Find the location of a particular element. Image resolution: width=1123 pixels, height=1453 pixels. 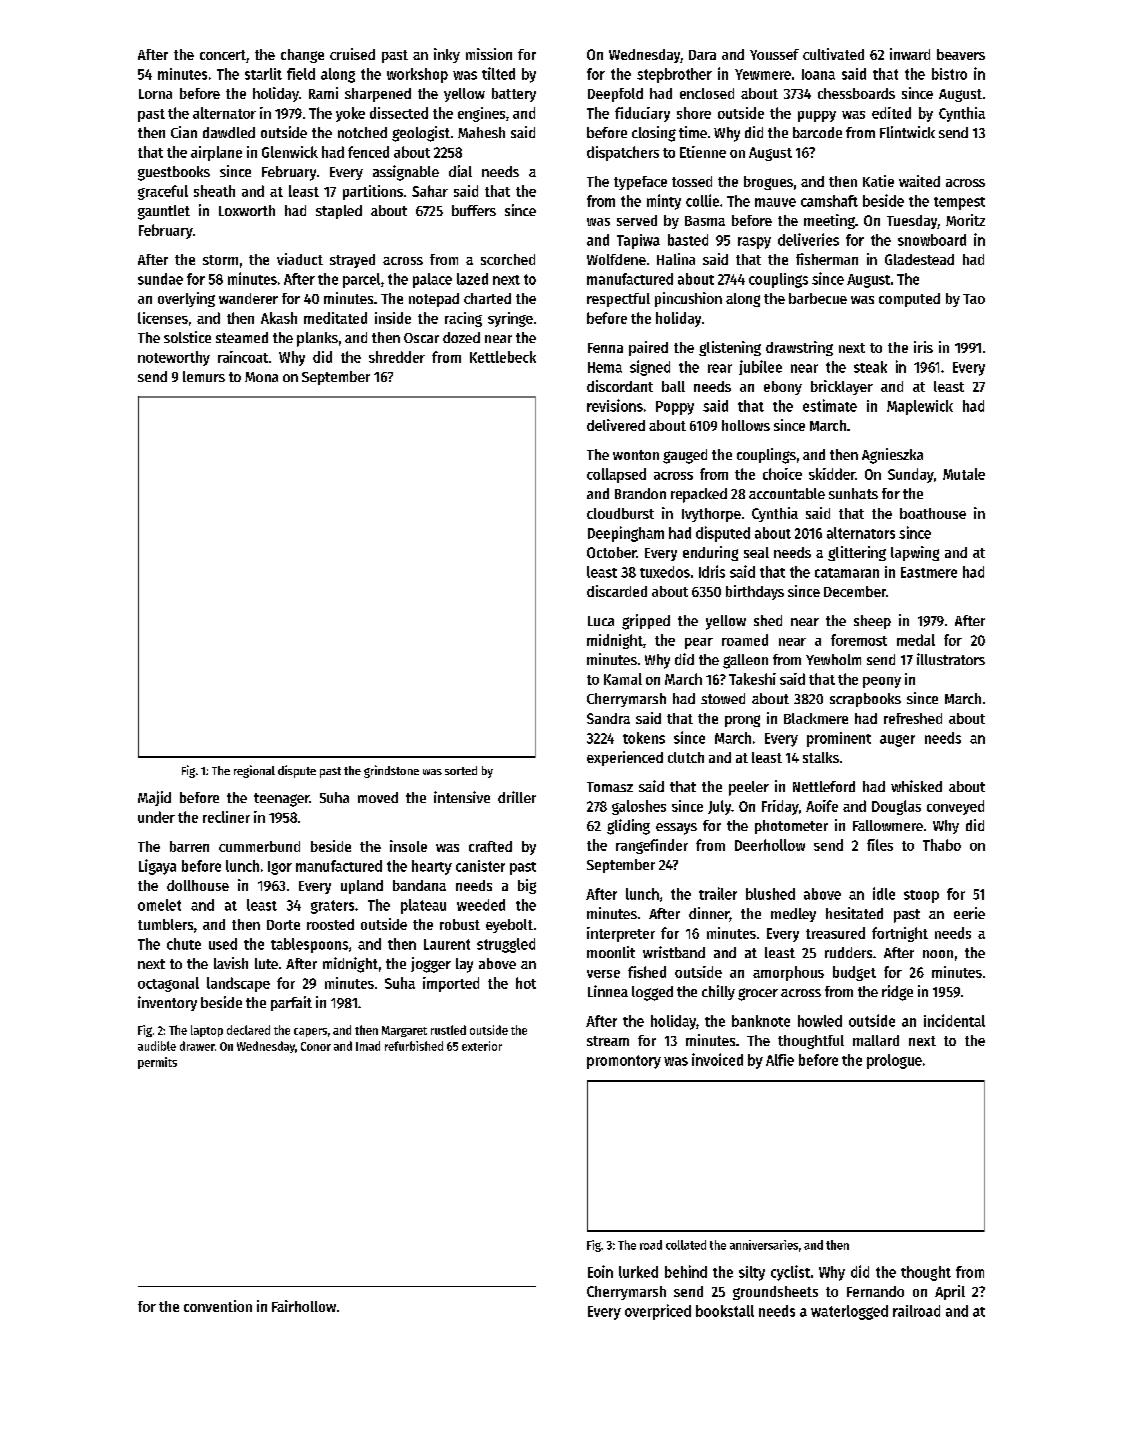

lemurs is located at coordinates (204, 376).
